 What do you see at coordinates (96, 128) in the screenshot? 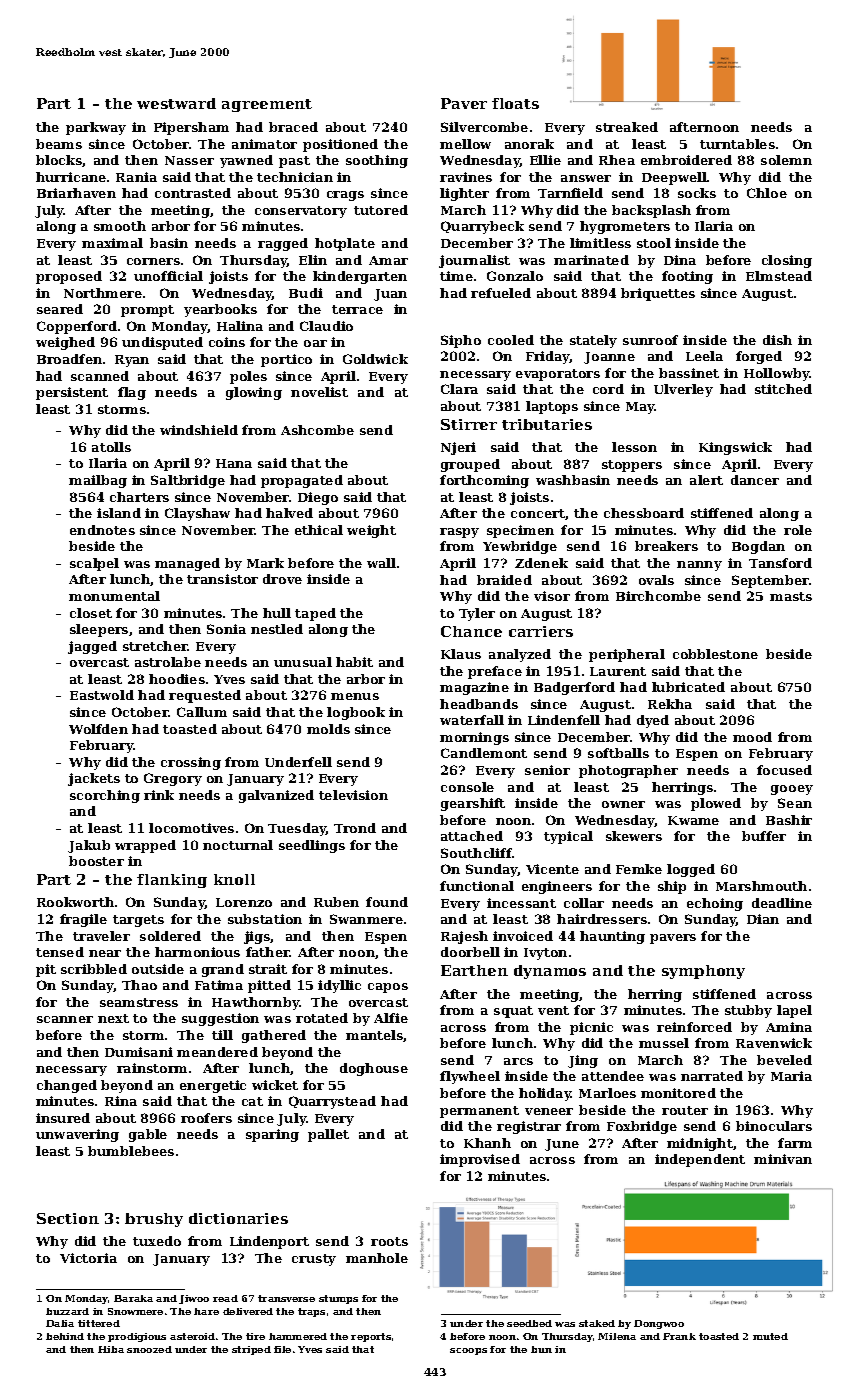
I see `parkway` at bounding box center [96, 128].
